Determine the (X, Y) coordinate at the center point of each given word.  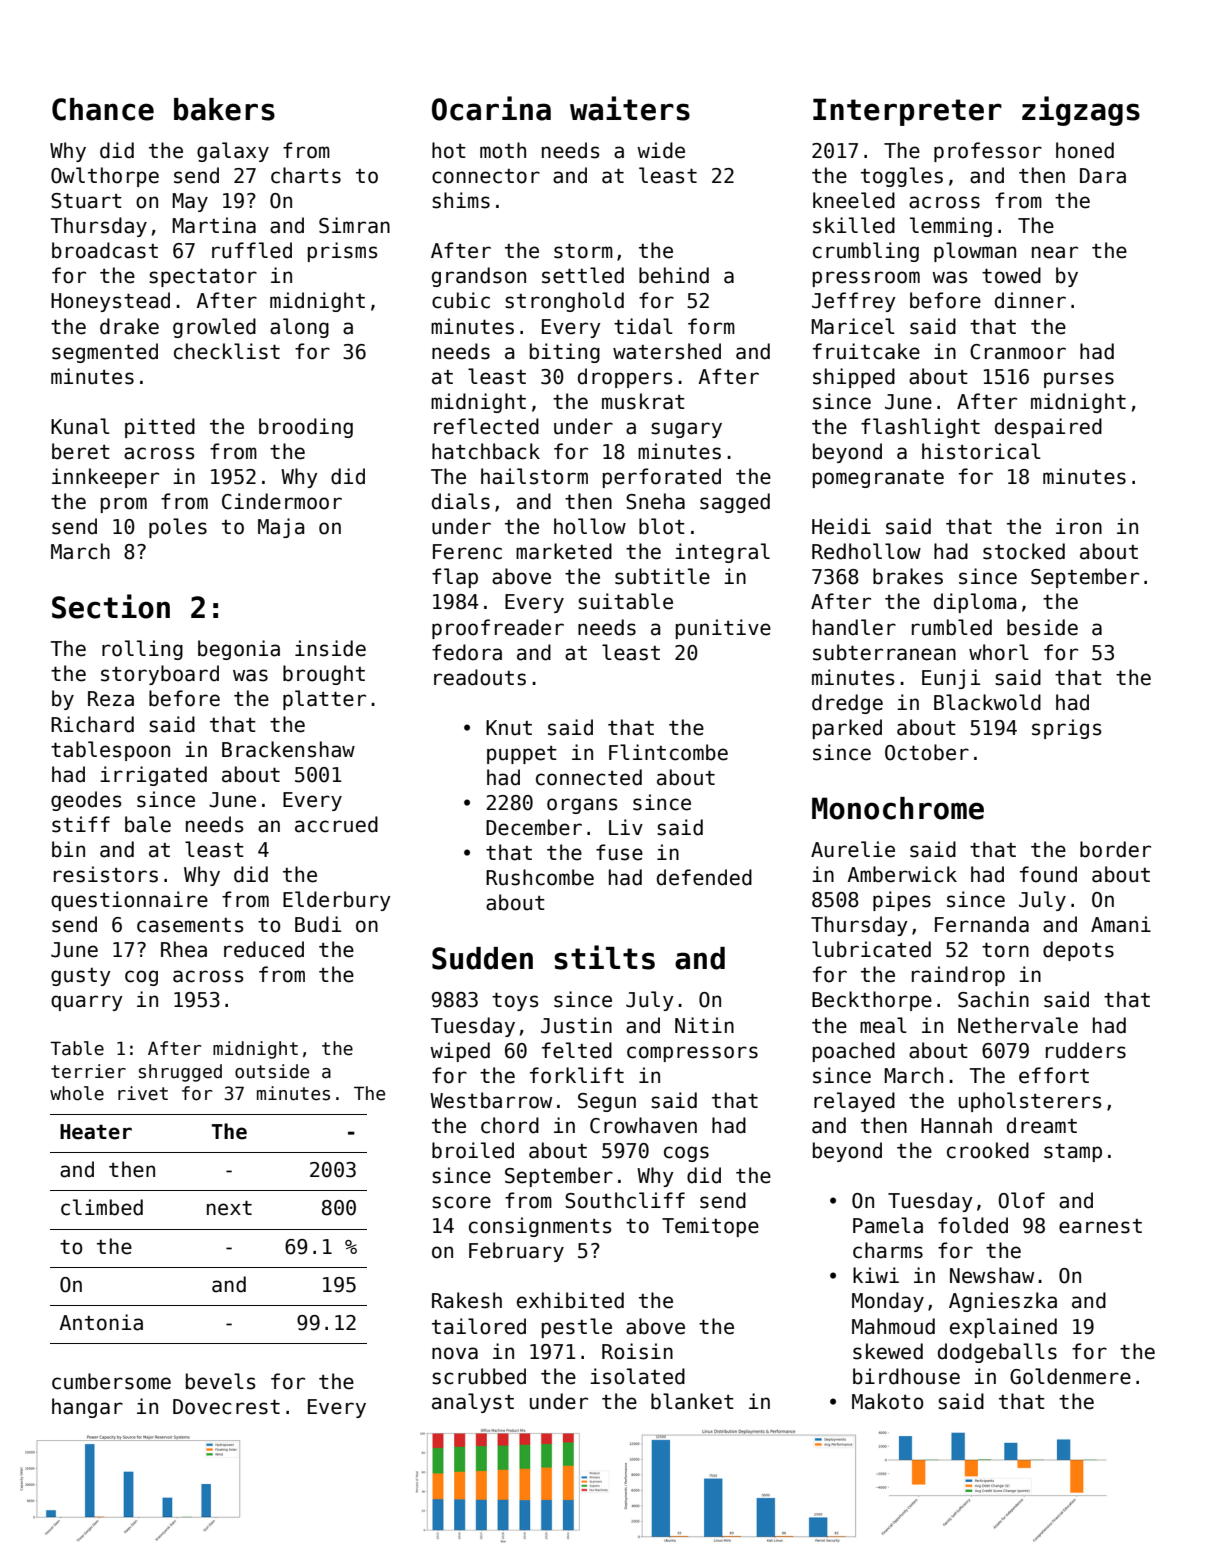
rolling (142, 650)
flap (455, 578)
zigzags (1081, 111)
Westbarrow (491, 1100)
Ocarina (491, 108)
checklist (227, 351)
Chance (103, 109)
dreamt (1042, 1125)
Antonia (101, 1322)
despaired (1048, 428)
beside (1042, 627)
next (229, 1208)
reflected (486, 426)
